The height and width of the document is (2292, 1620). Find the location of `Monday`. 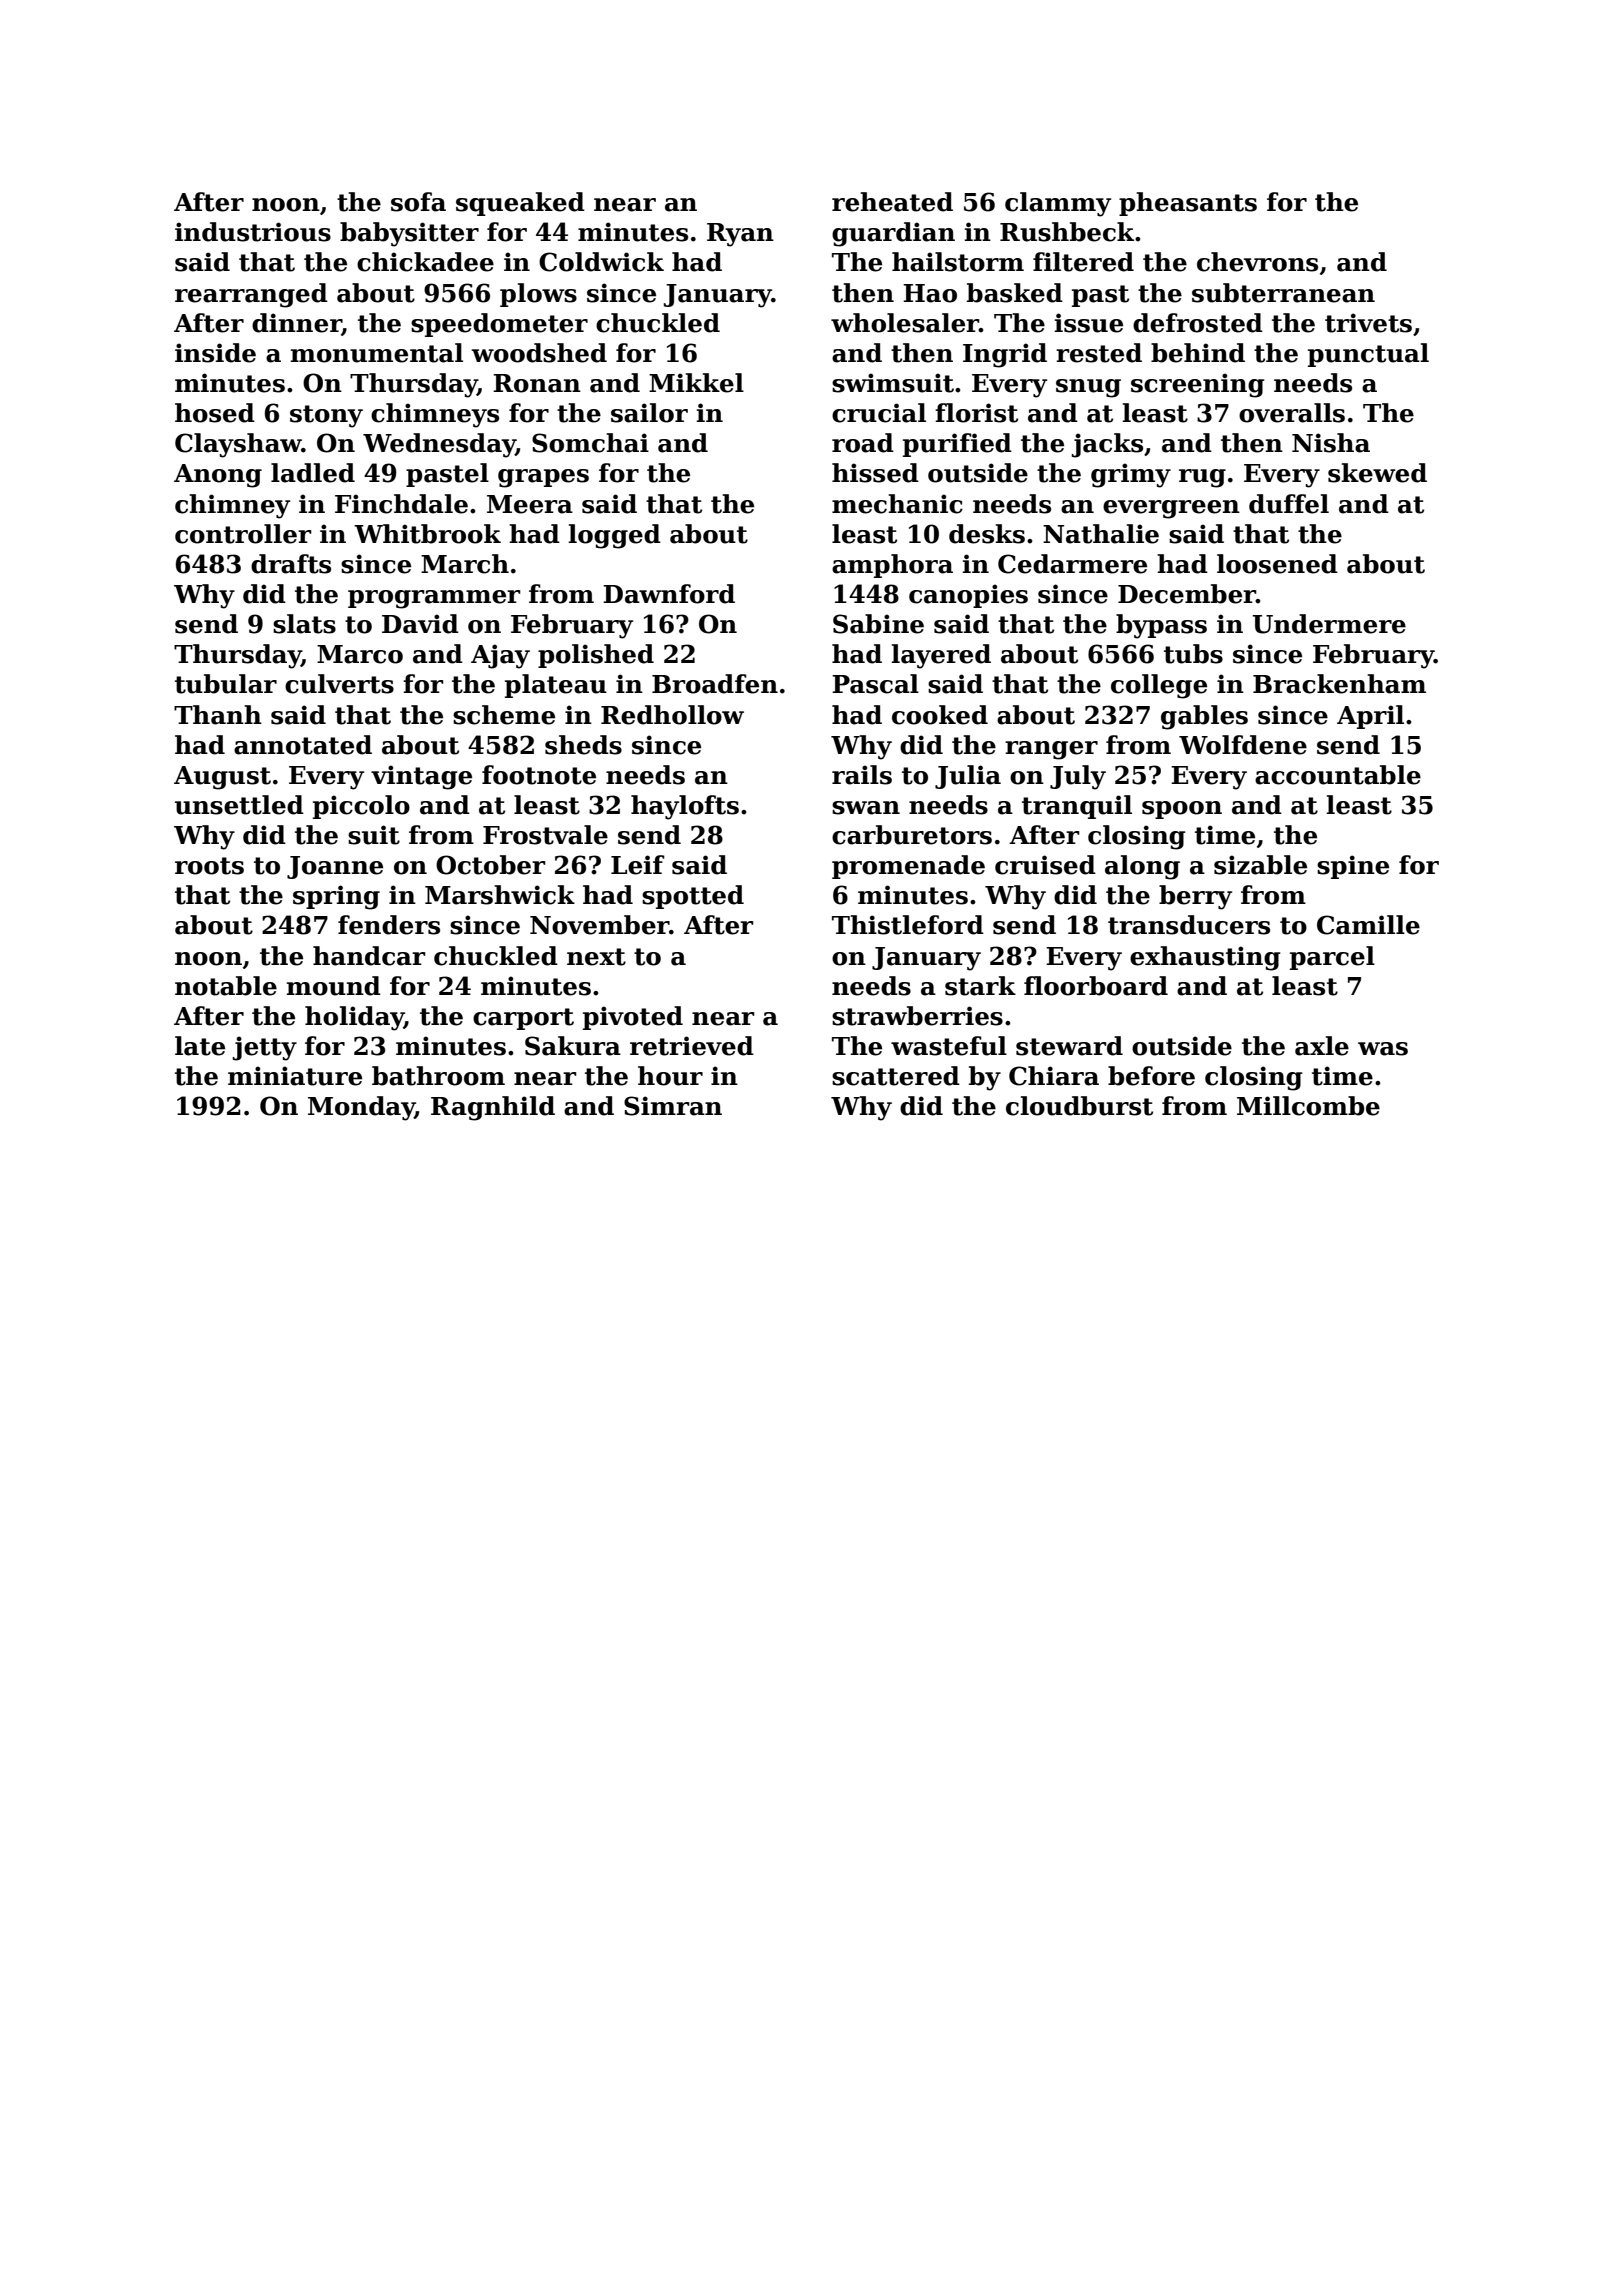

Monday is located at coordinates (361, 1108).
